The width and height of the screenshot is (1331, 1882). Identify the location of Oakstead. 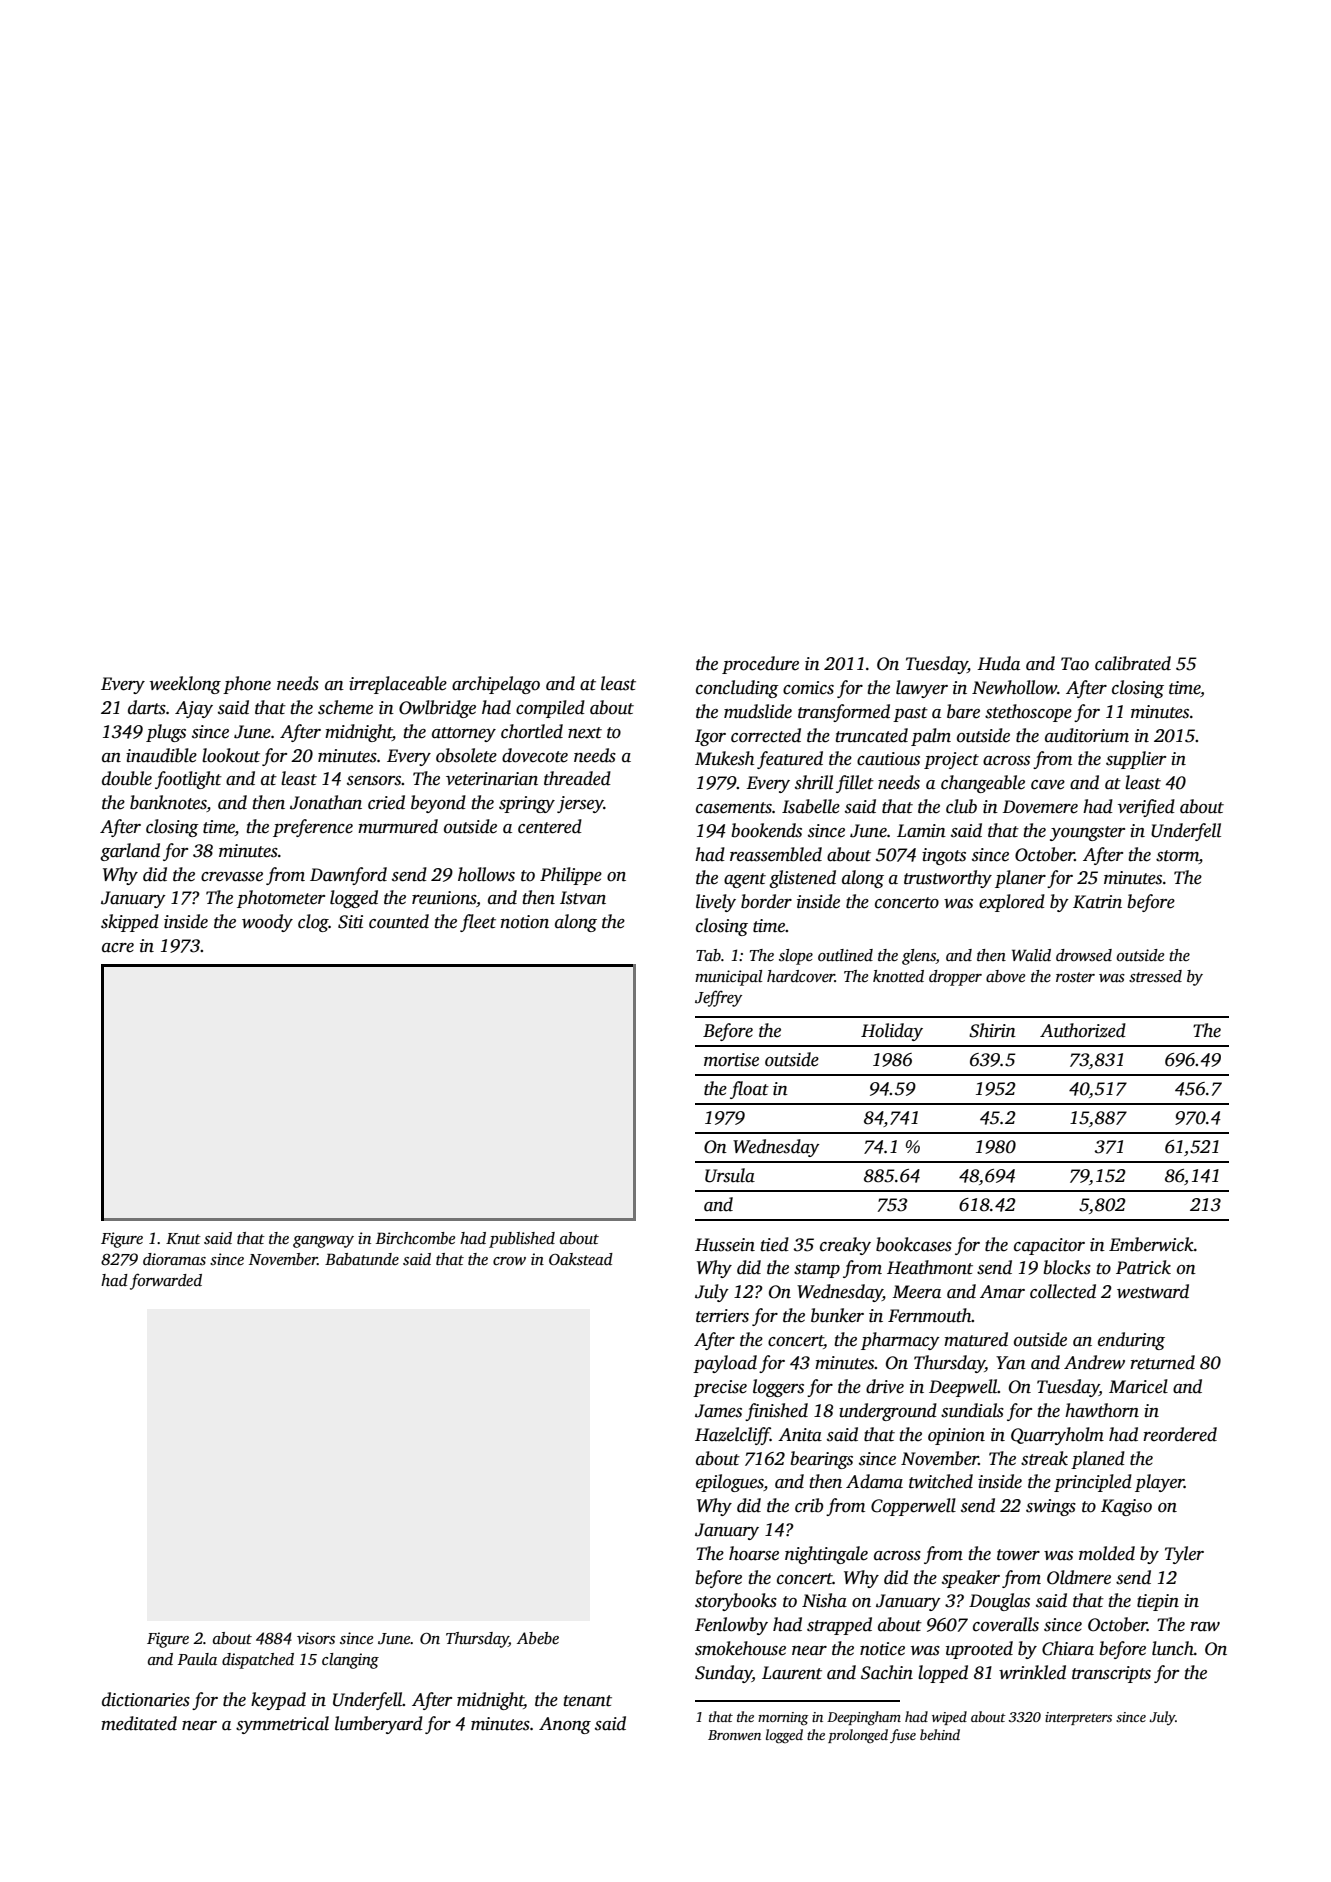
(581, 1259).
